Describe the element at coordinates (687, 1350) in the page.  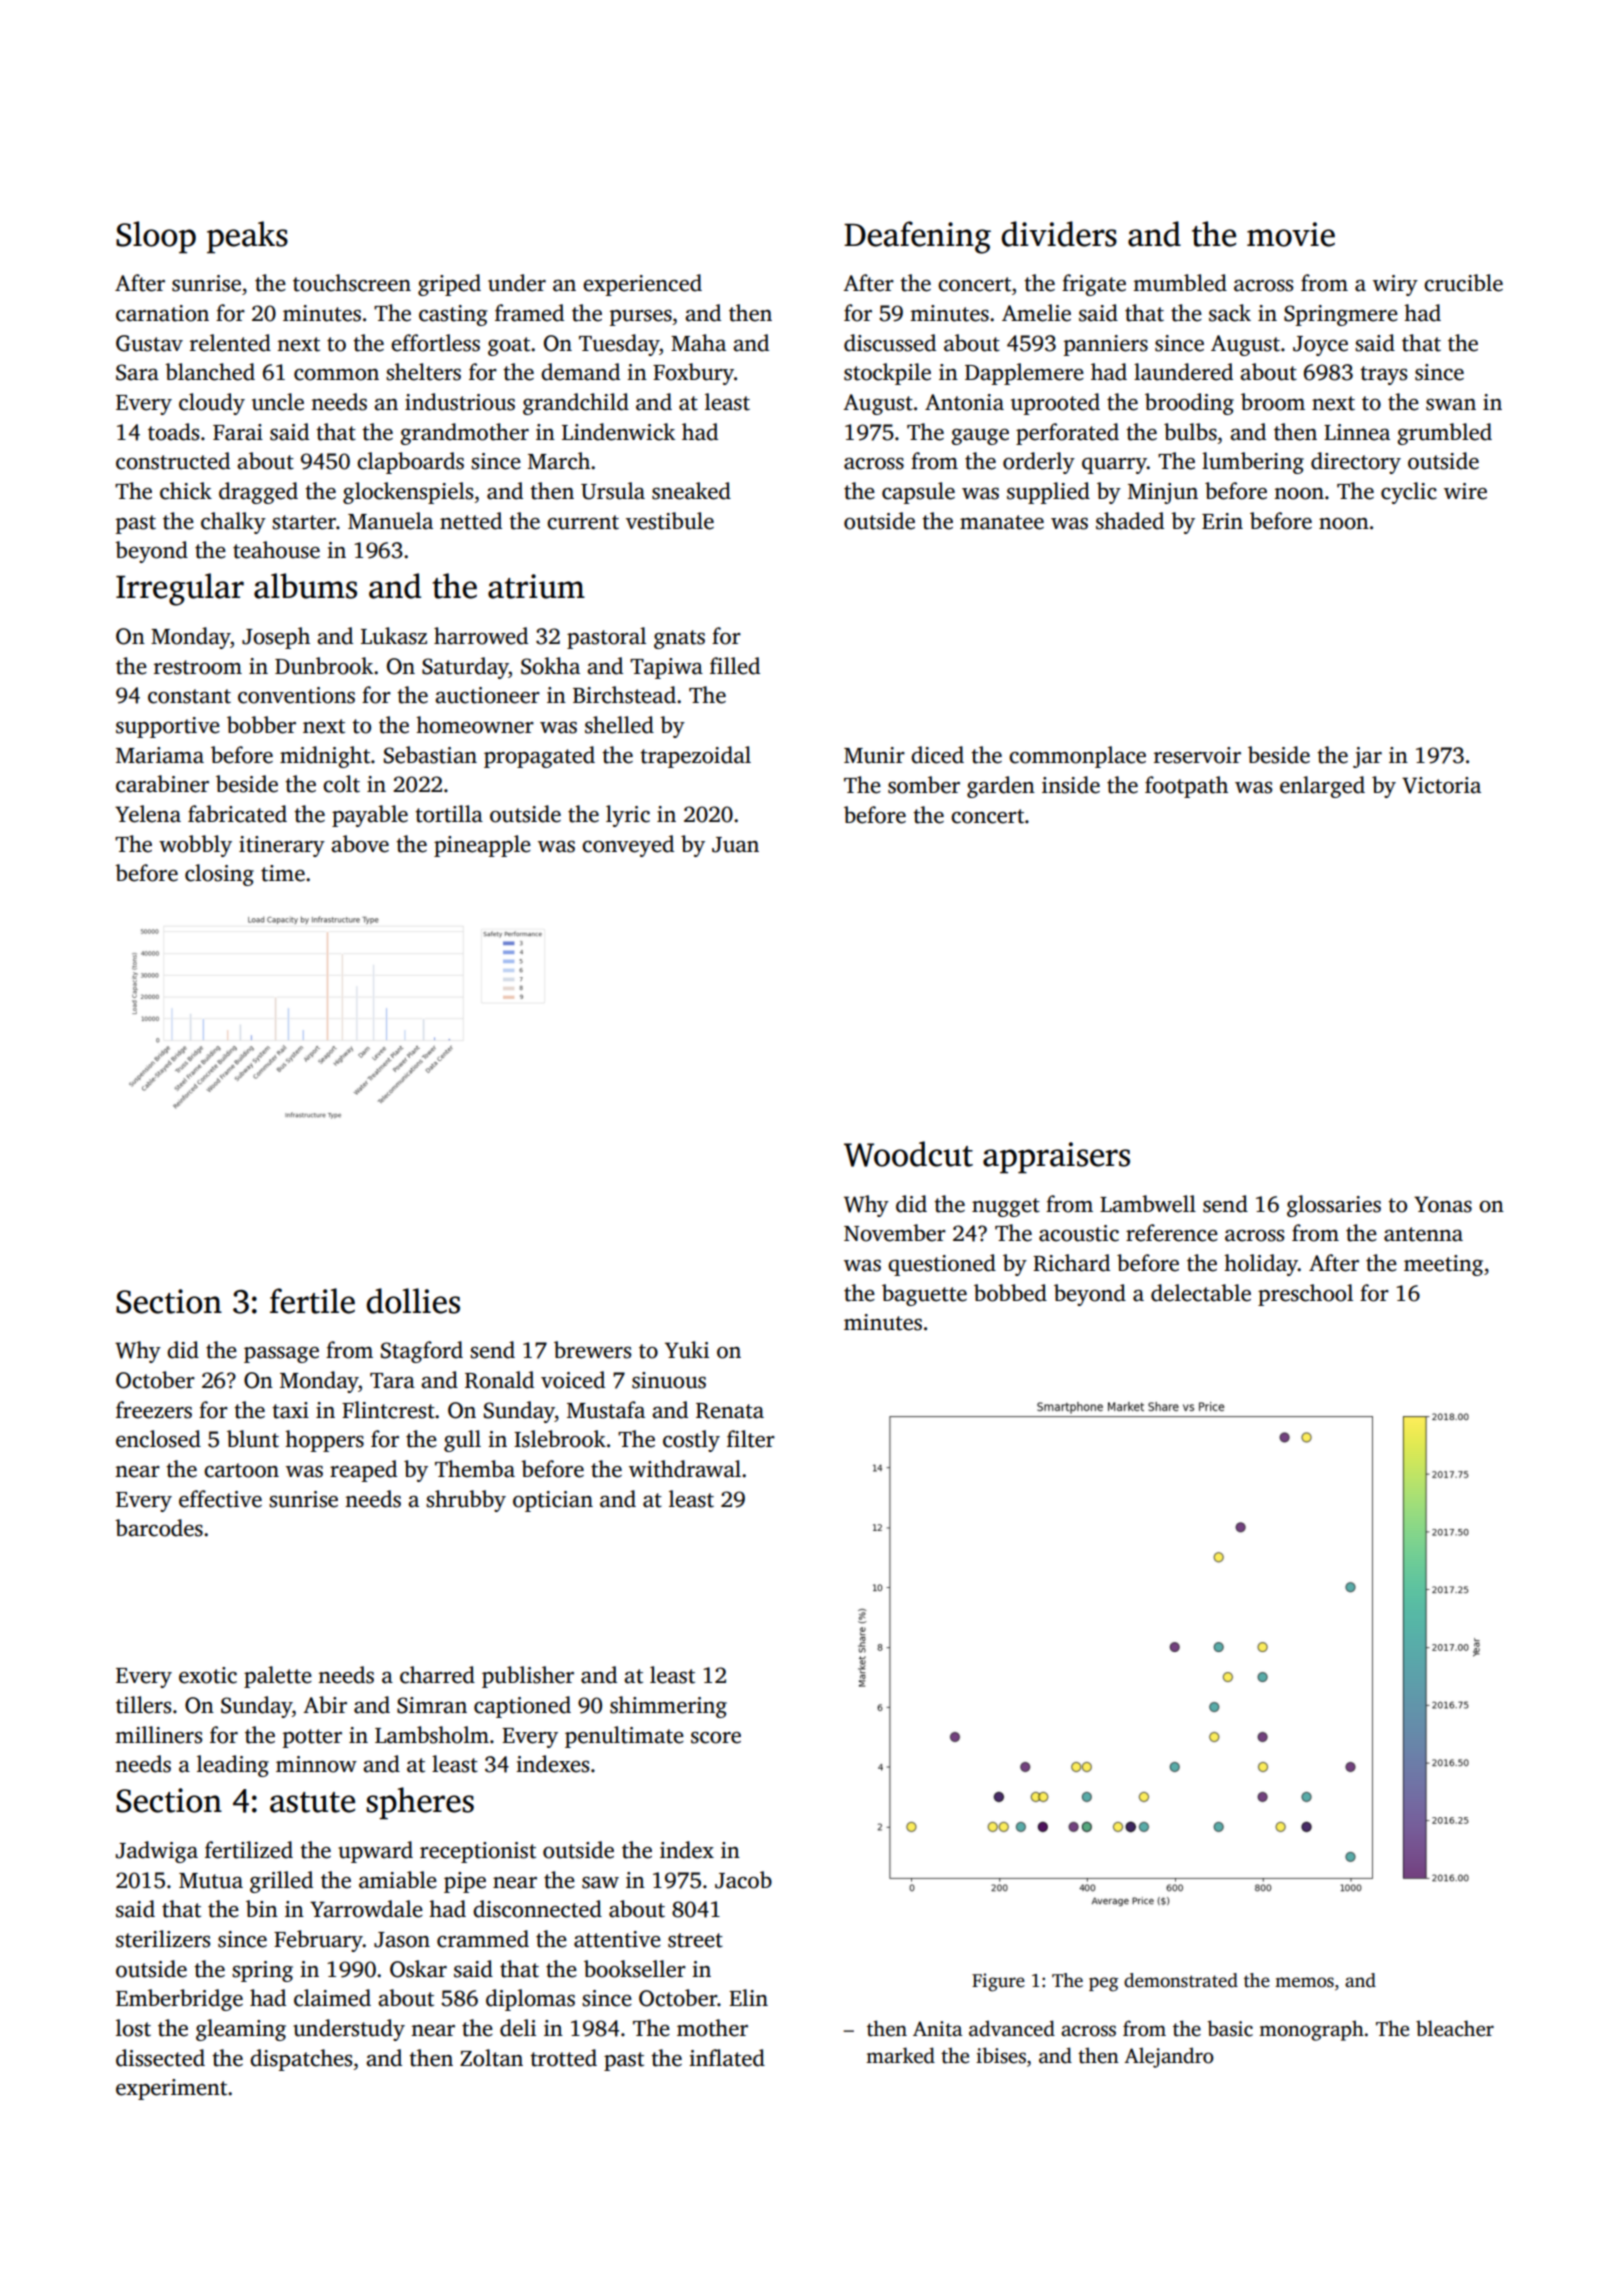
I see `Yuki` at that location.
